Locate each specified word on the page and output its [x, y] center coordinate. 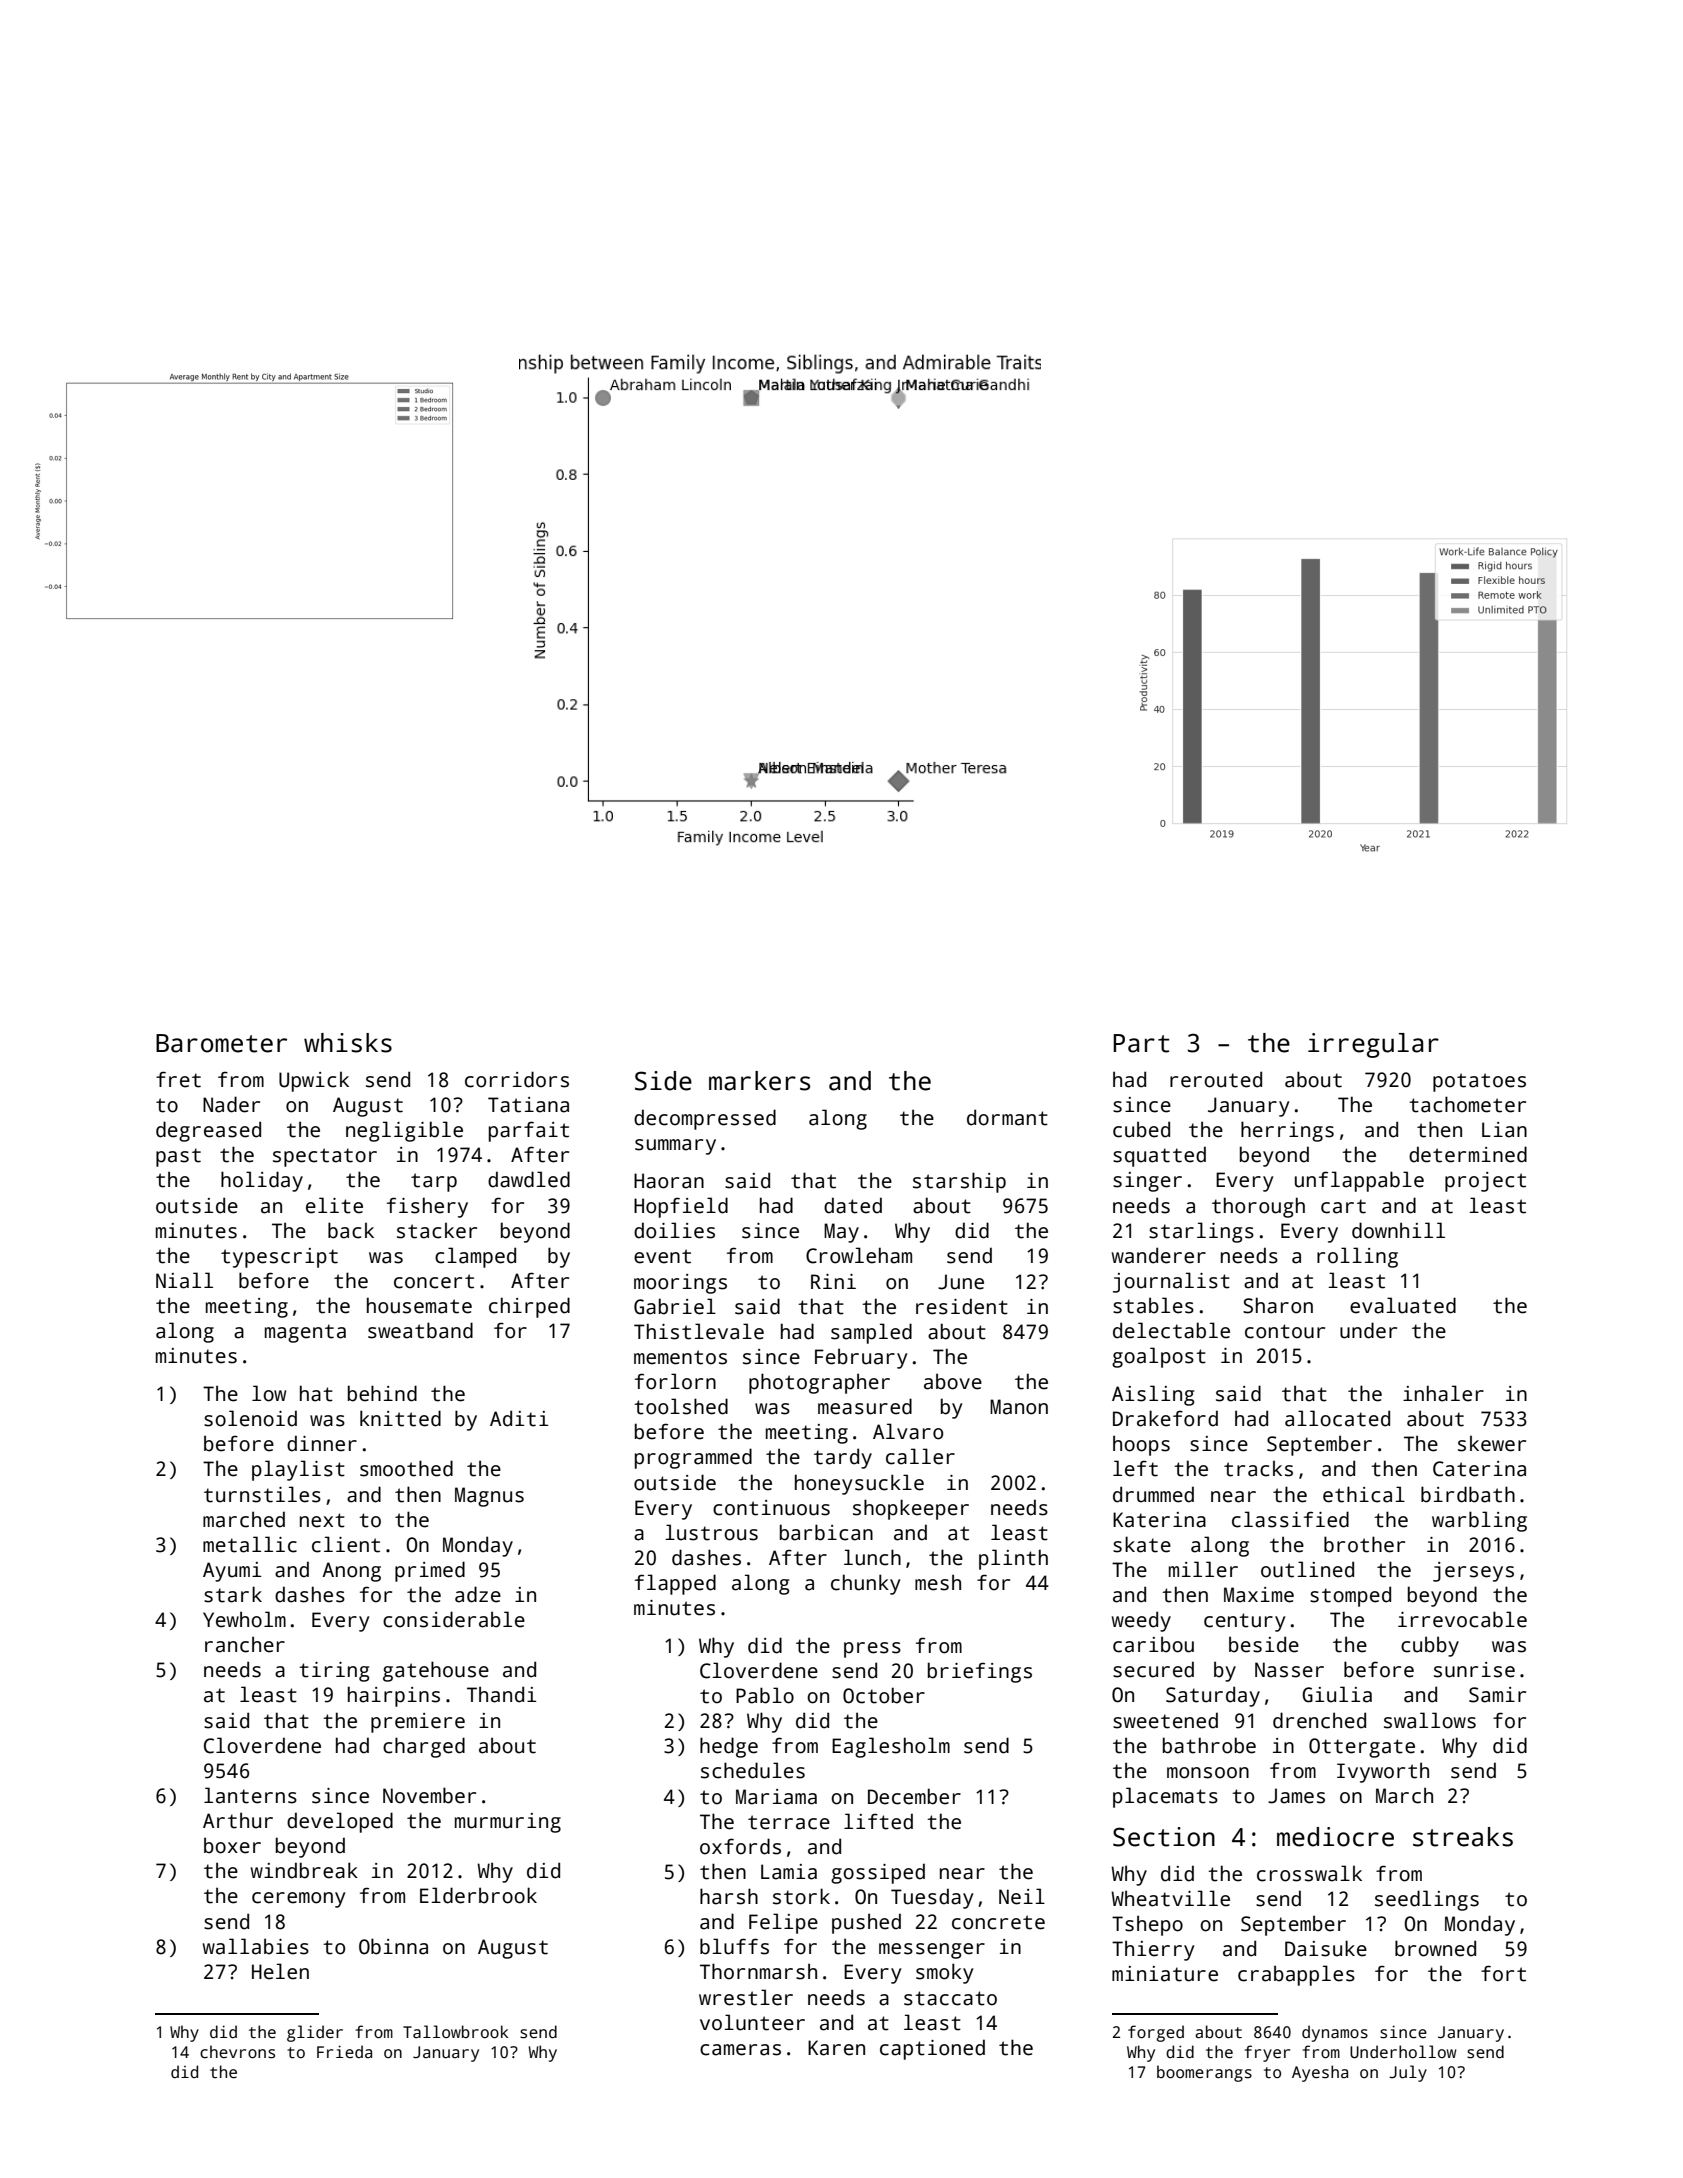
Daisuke [1326, 1948]
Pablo [765, 1695]
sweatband [420, 1330]
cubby [1430, 1646]
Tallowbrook [455, 2032]
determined [1468, 1154]
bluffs [734, 1946]
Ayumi [232, 1572]
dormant [1007, 1117]
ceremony [298, 1900]
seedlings [1427, 1900]
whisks [348, 1043]
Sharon [1278, 1305]
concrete [998, 1922]
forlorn [675, 1381]
